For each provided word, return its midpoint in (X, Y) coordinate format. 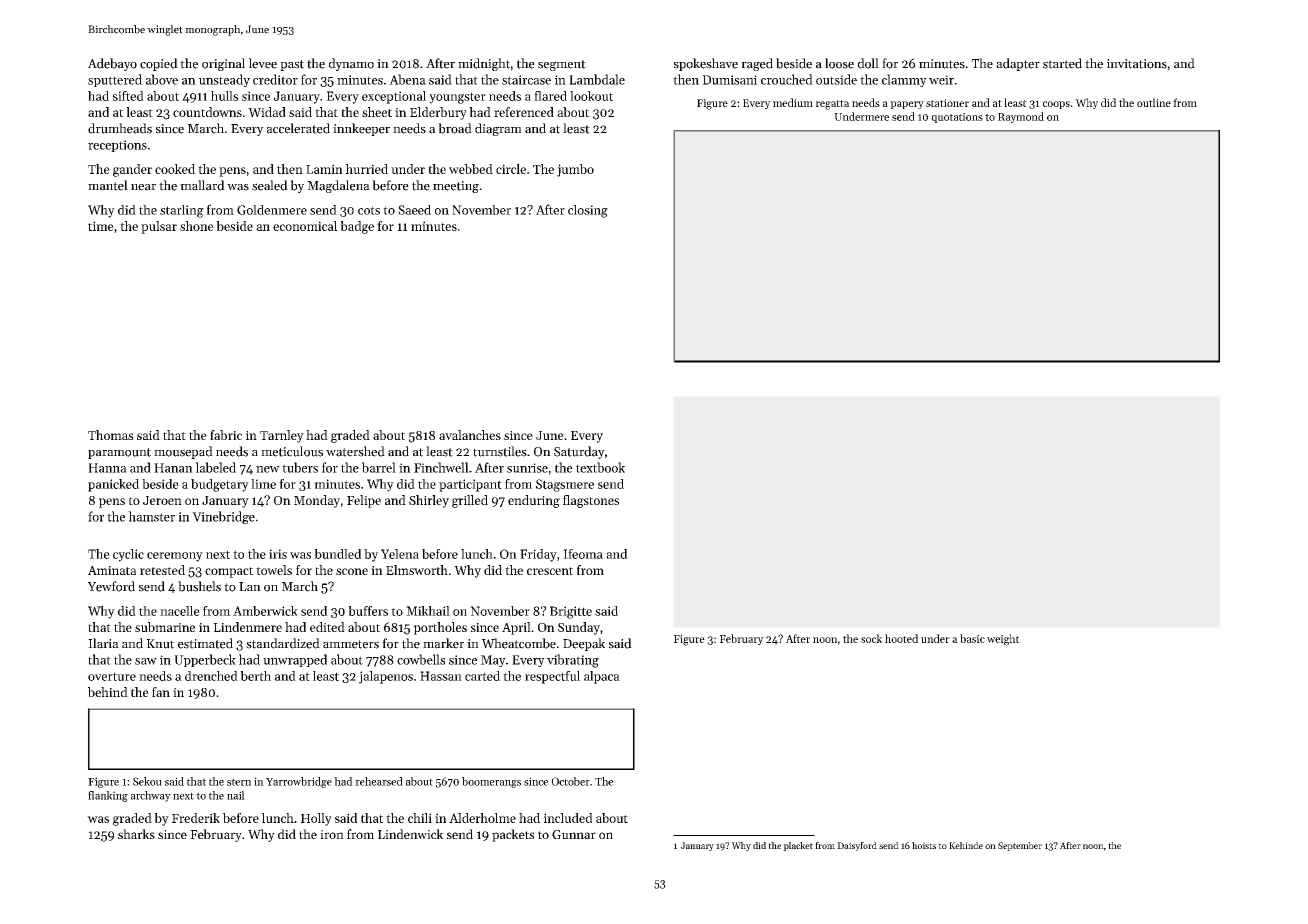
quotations (957, 118)
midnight (484, 64)
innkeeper (361, 129)
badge (357, 227)
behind (108, 692)
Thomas (110, 435)
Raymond (1021, 117)
